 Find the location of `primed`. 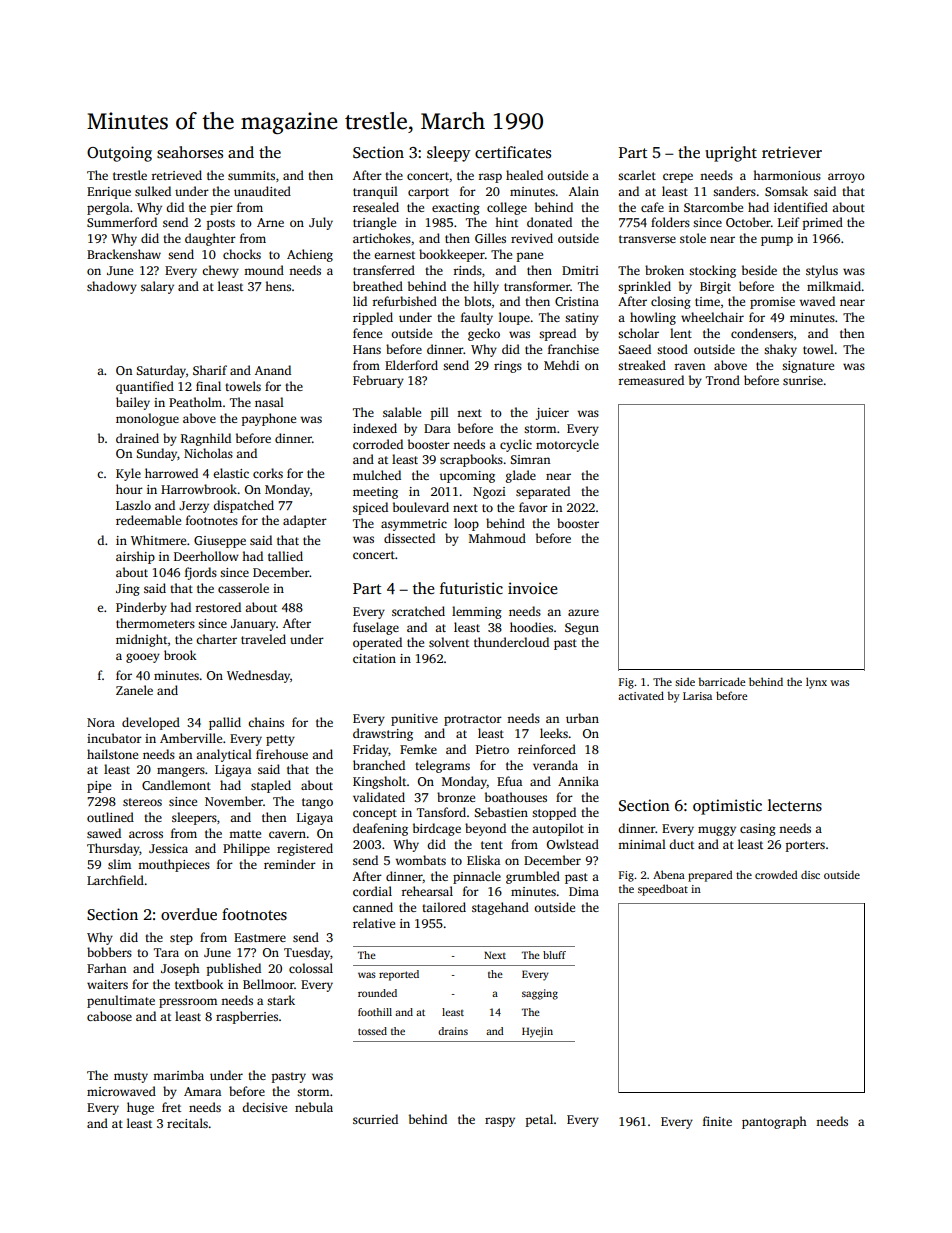

primed is located at coordinates (823, 223).
